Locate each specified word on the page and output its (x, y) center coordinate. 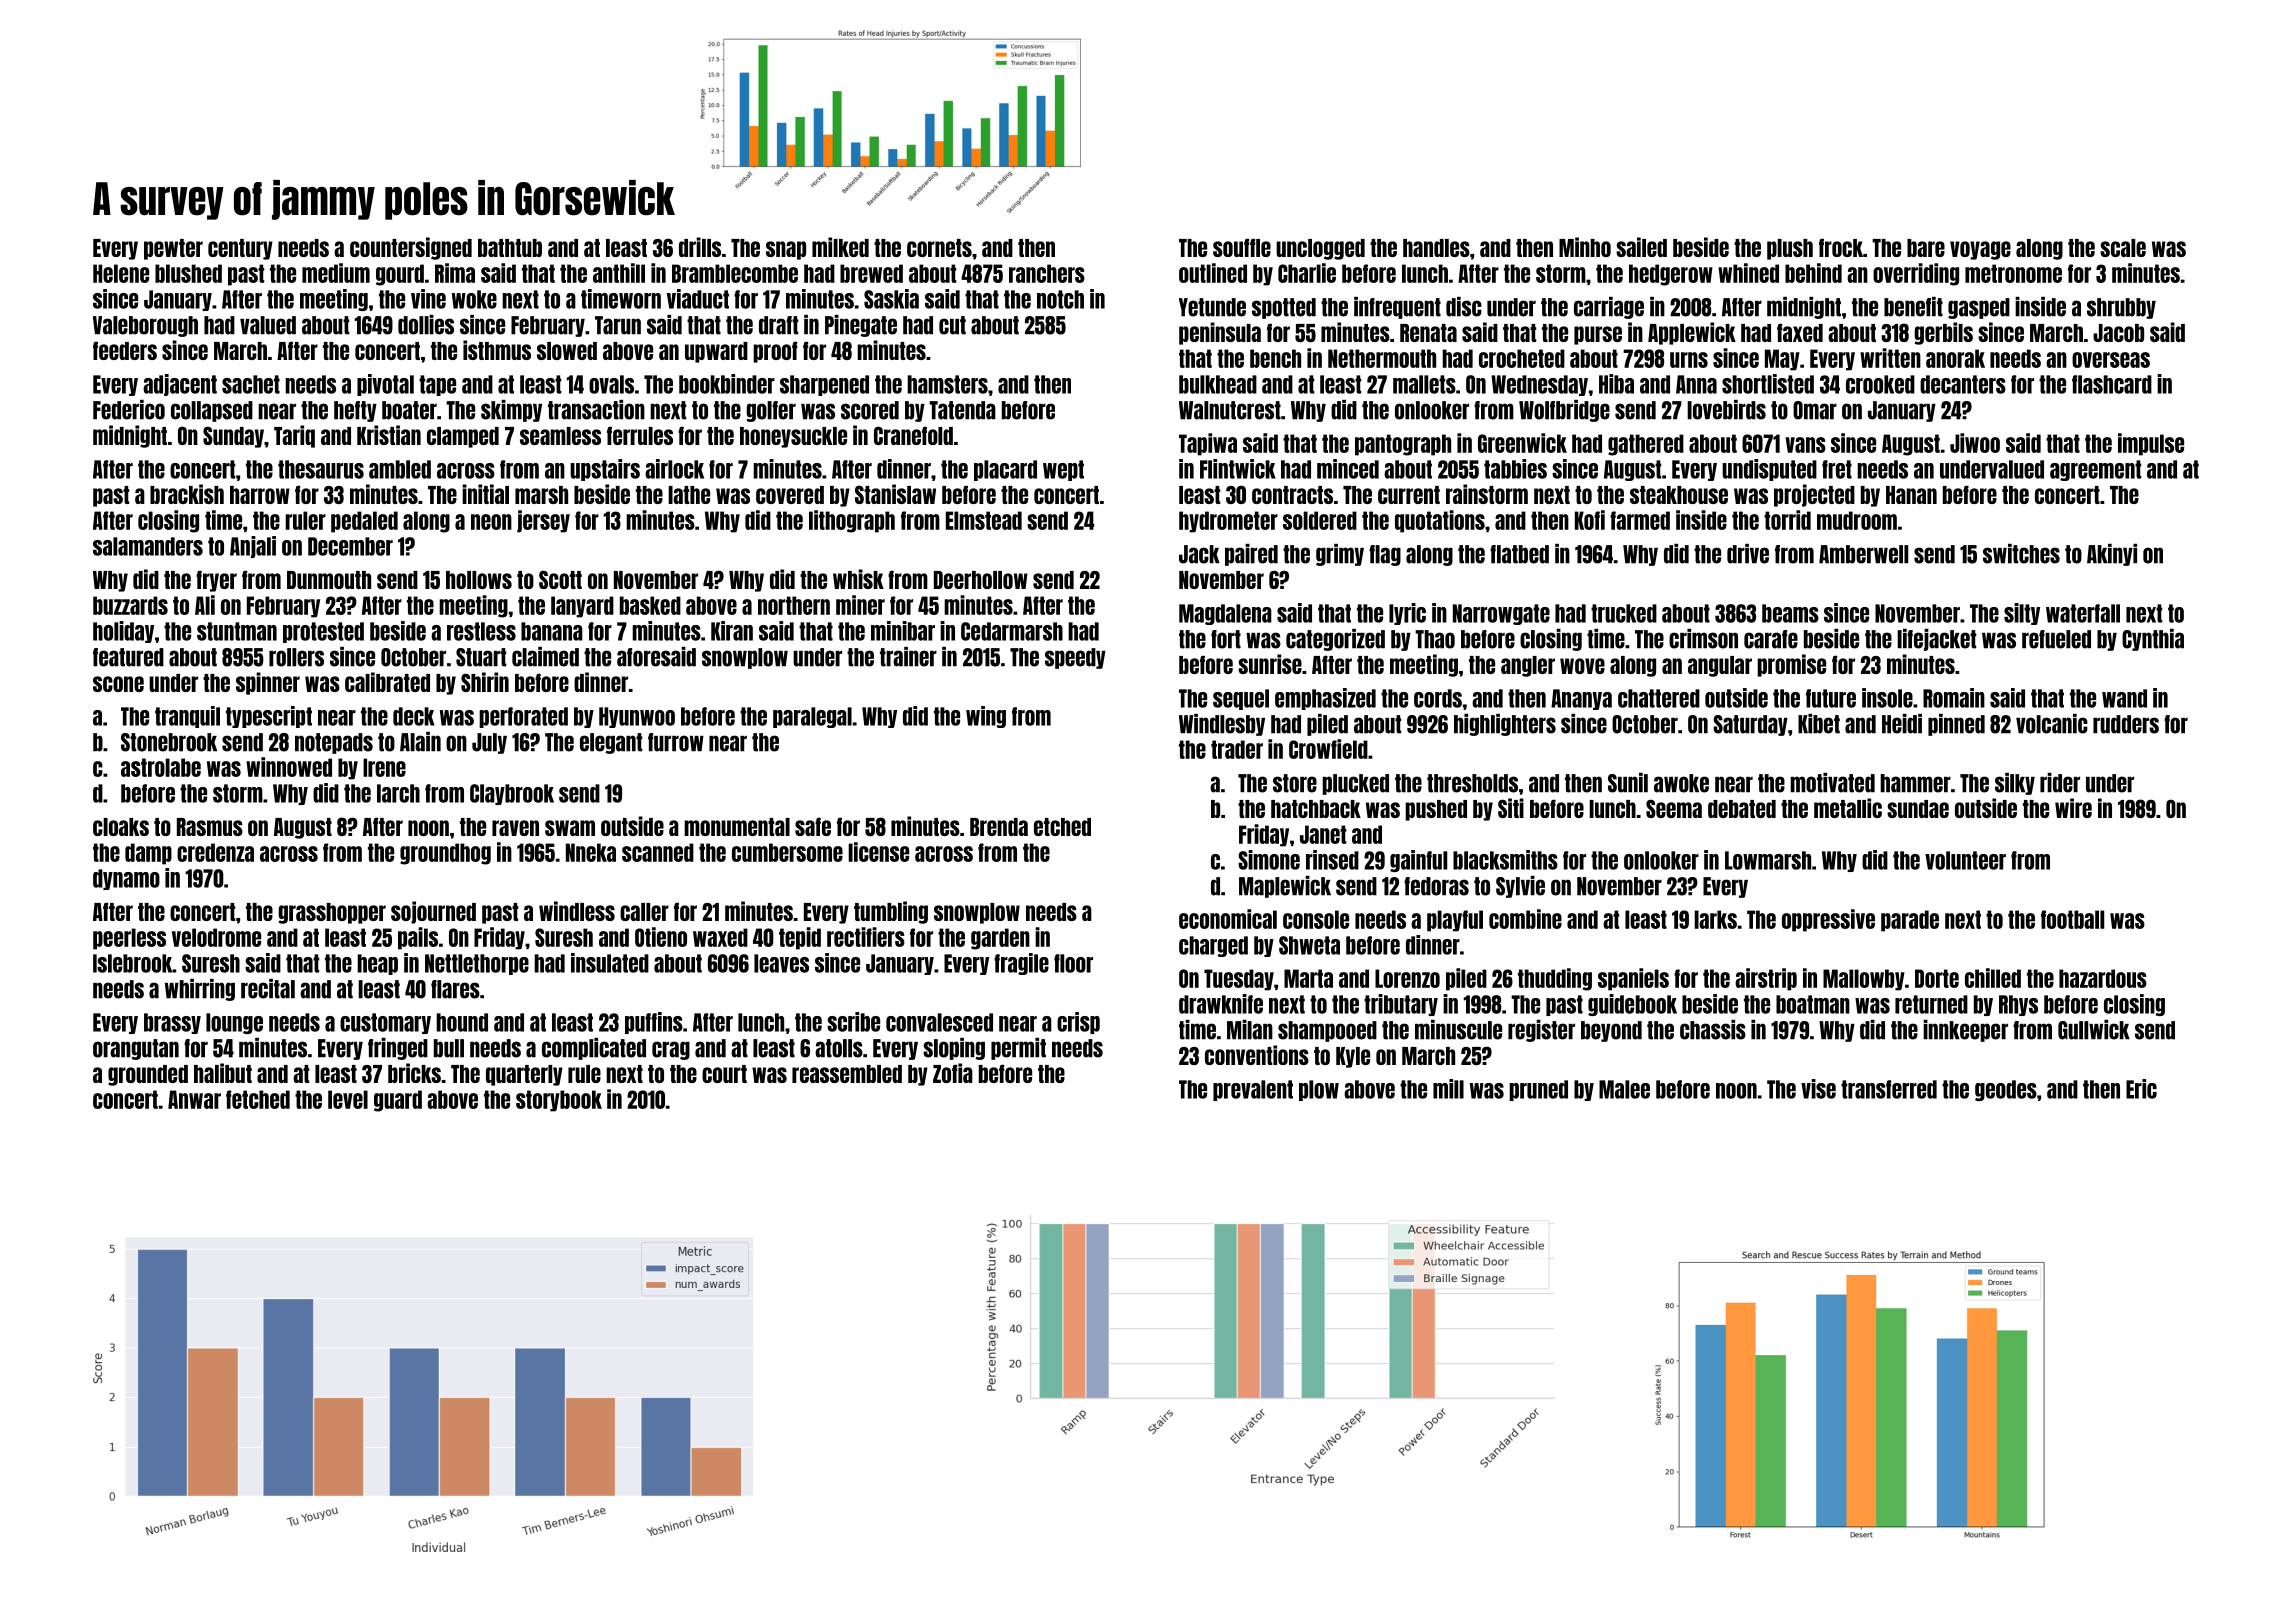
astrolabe (161, 767)
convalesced (939, 1022)
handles (1436, 248)
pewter (173, 249)
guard (398, 1101)
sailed (1641, 247)
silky (2015, 784)
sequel (1241, 699)
